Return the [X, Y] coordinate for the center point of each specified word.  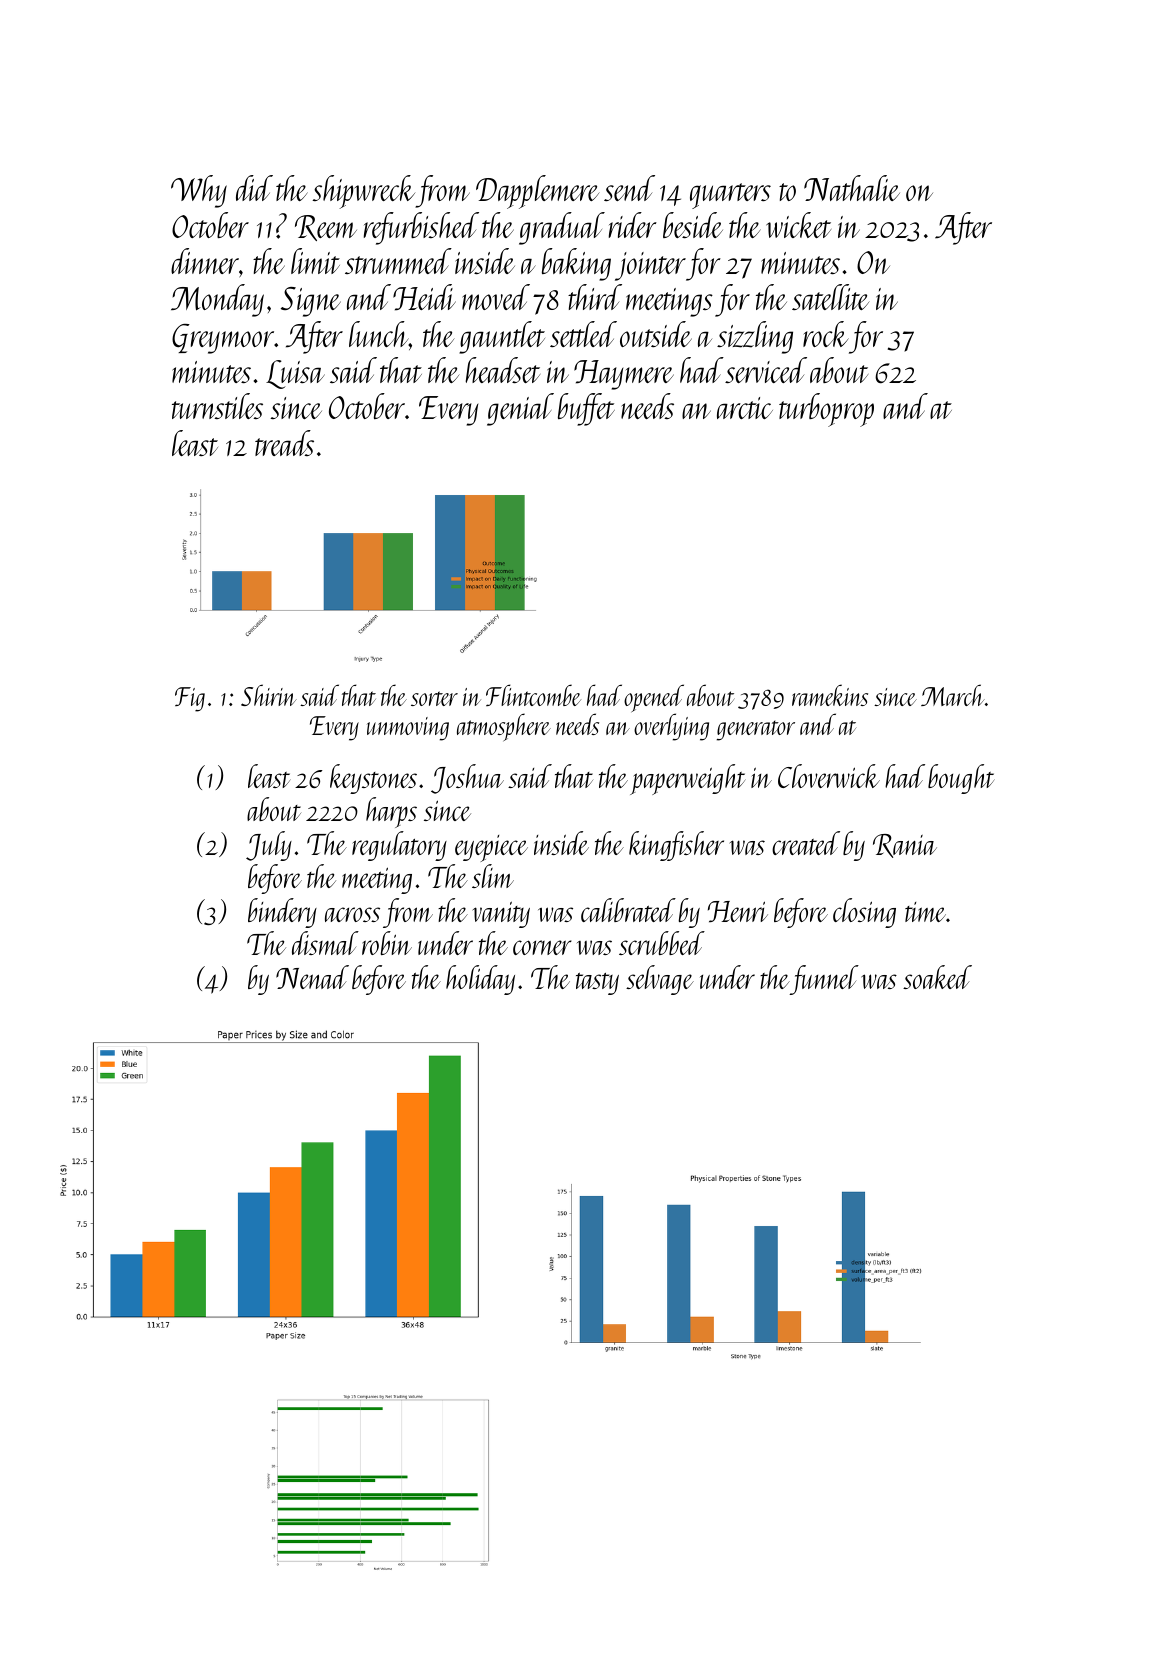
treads [284, 443]
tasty [597, 984]
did [254, 188]
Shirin [269, 695]
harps [391, 812]
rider [633, 225]
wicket [798, 225]
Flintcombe [533, 695]
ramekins [830, 695]
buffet [586, 409]
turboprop [826, 410]
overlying [671, 727]
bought [961, 779]
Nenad [312, 977]
